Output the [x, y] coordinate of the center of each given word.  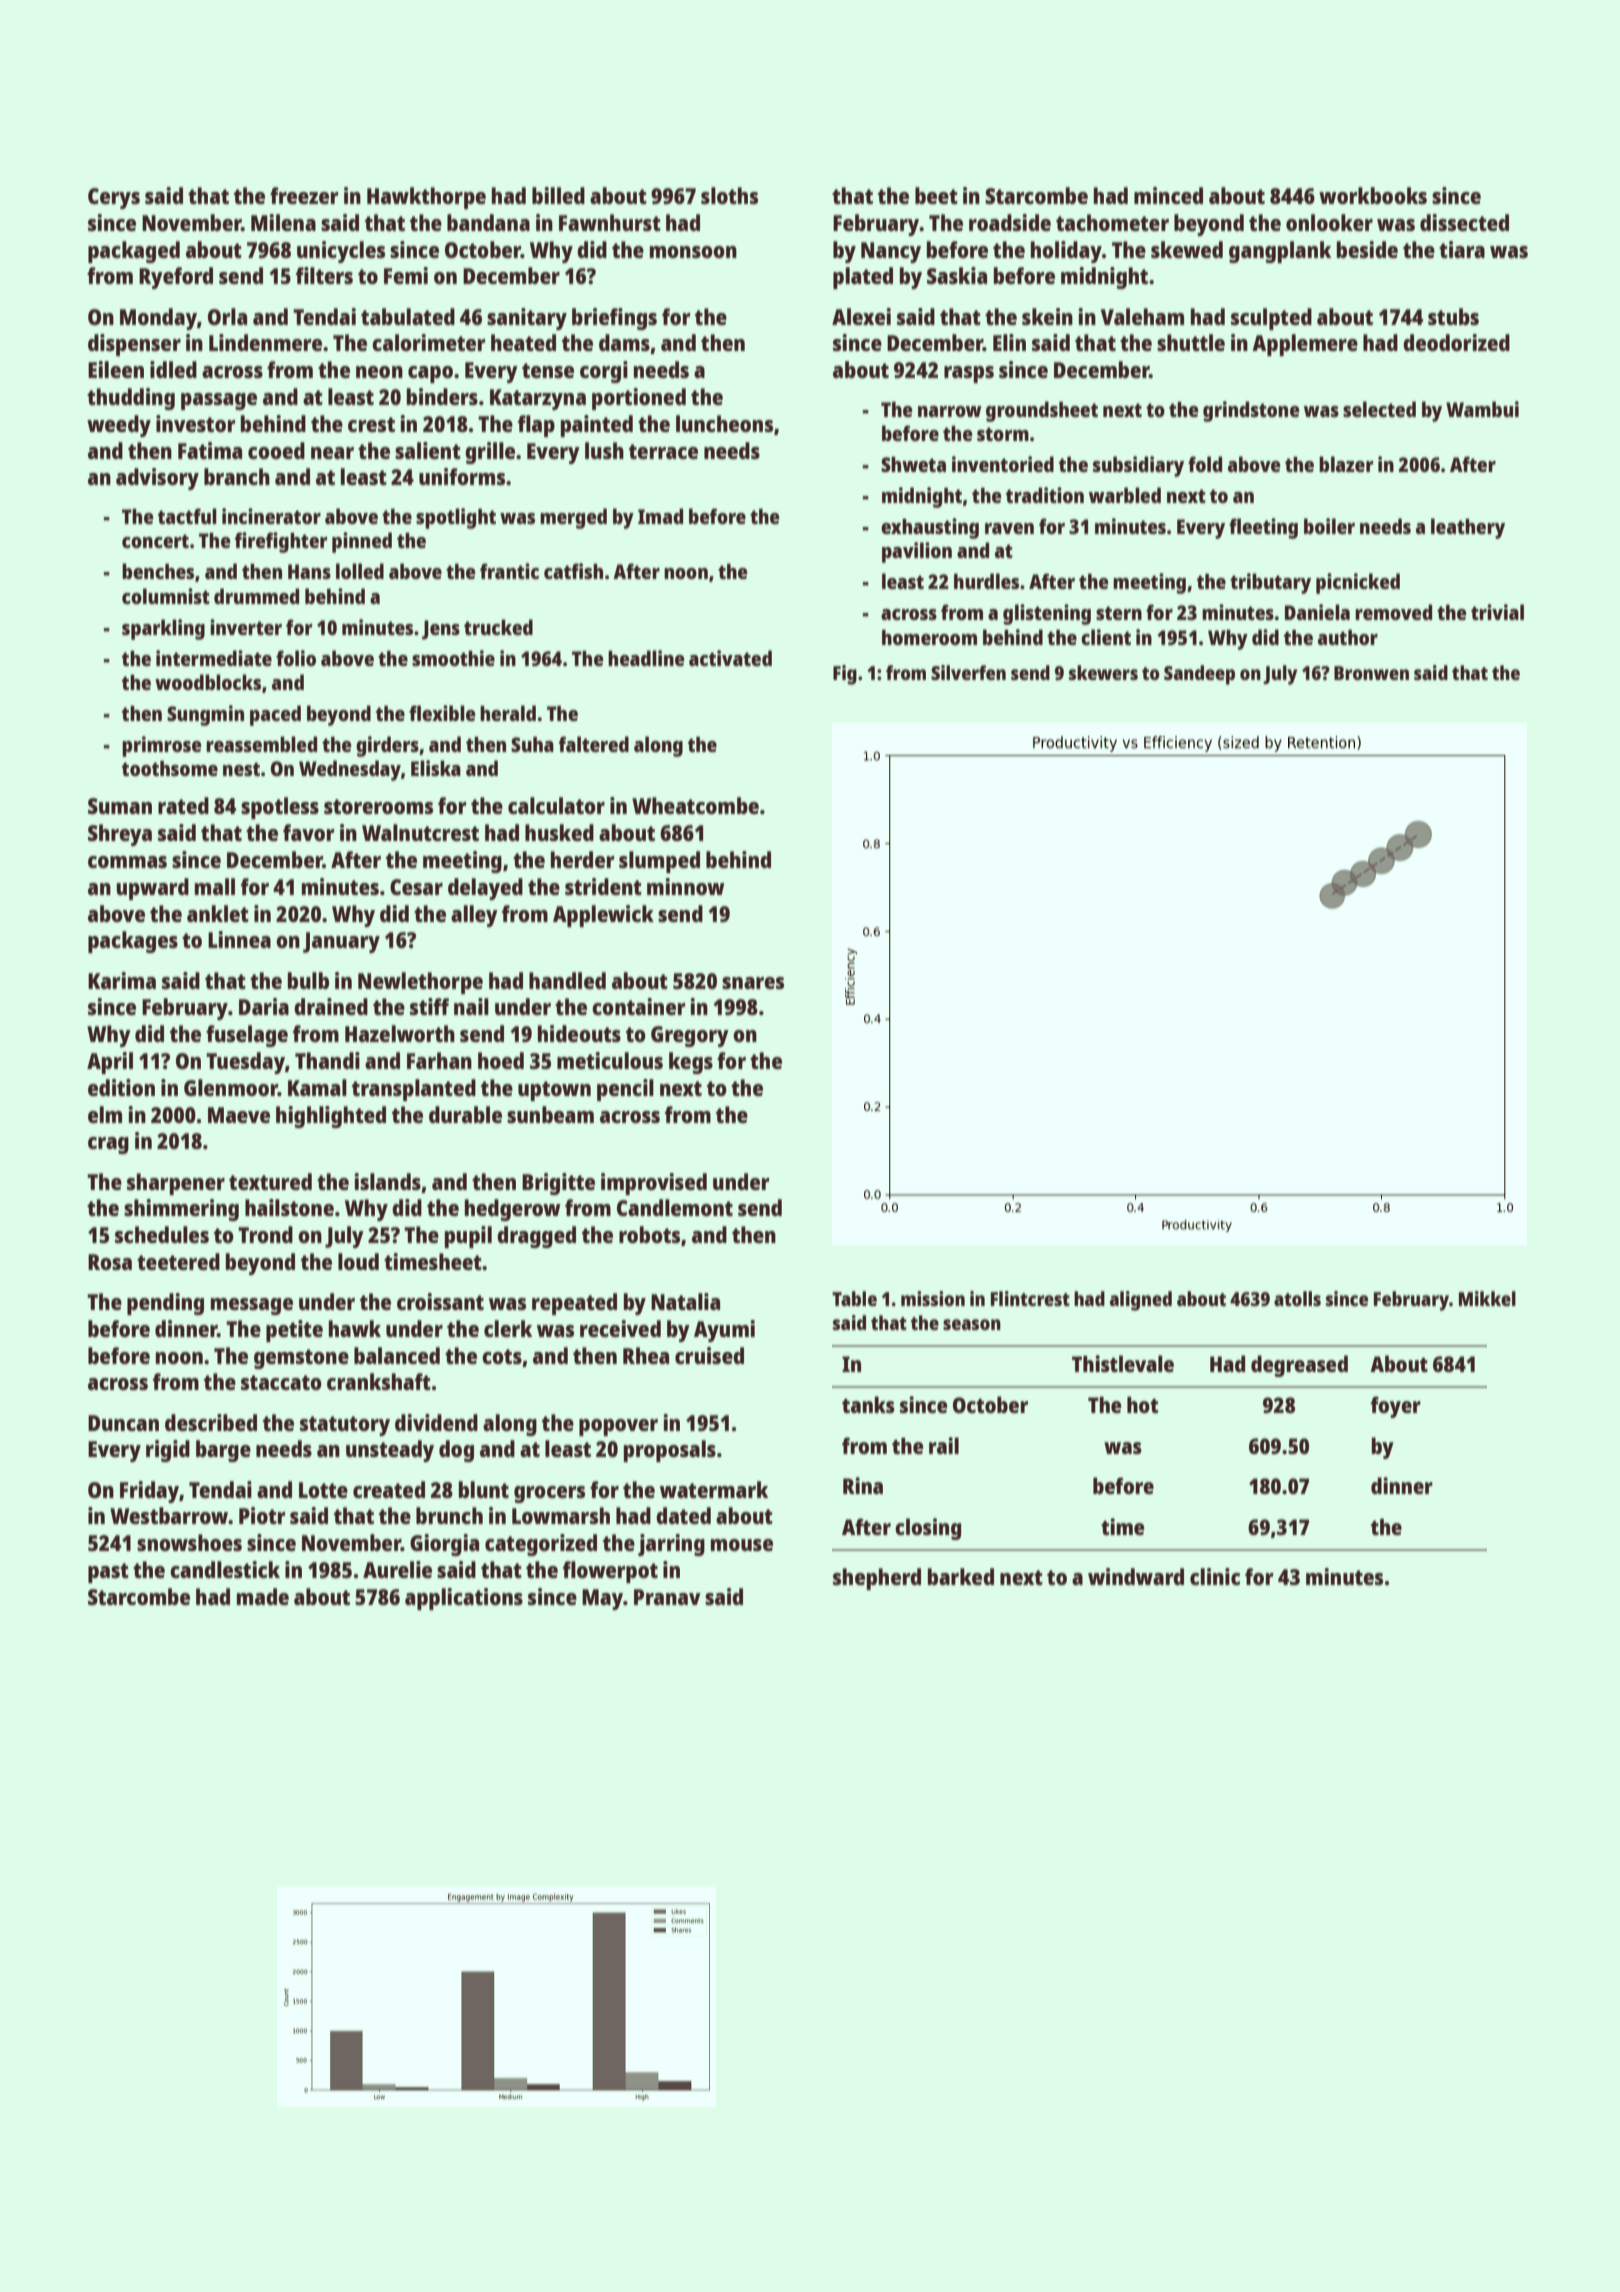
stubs [1453, 316]
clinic [1215, 1576]
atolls [1297, 1298]
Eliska [436, 768]
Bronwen [1371, 673]
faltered [594, 744]
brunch [449, 1515]
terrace [663, 451]
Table [854, 1298]
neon [379, 372]
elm [105, 1114]
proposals [670, 1451]
